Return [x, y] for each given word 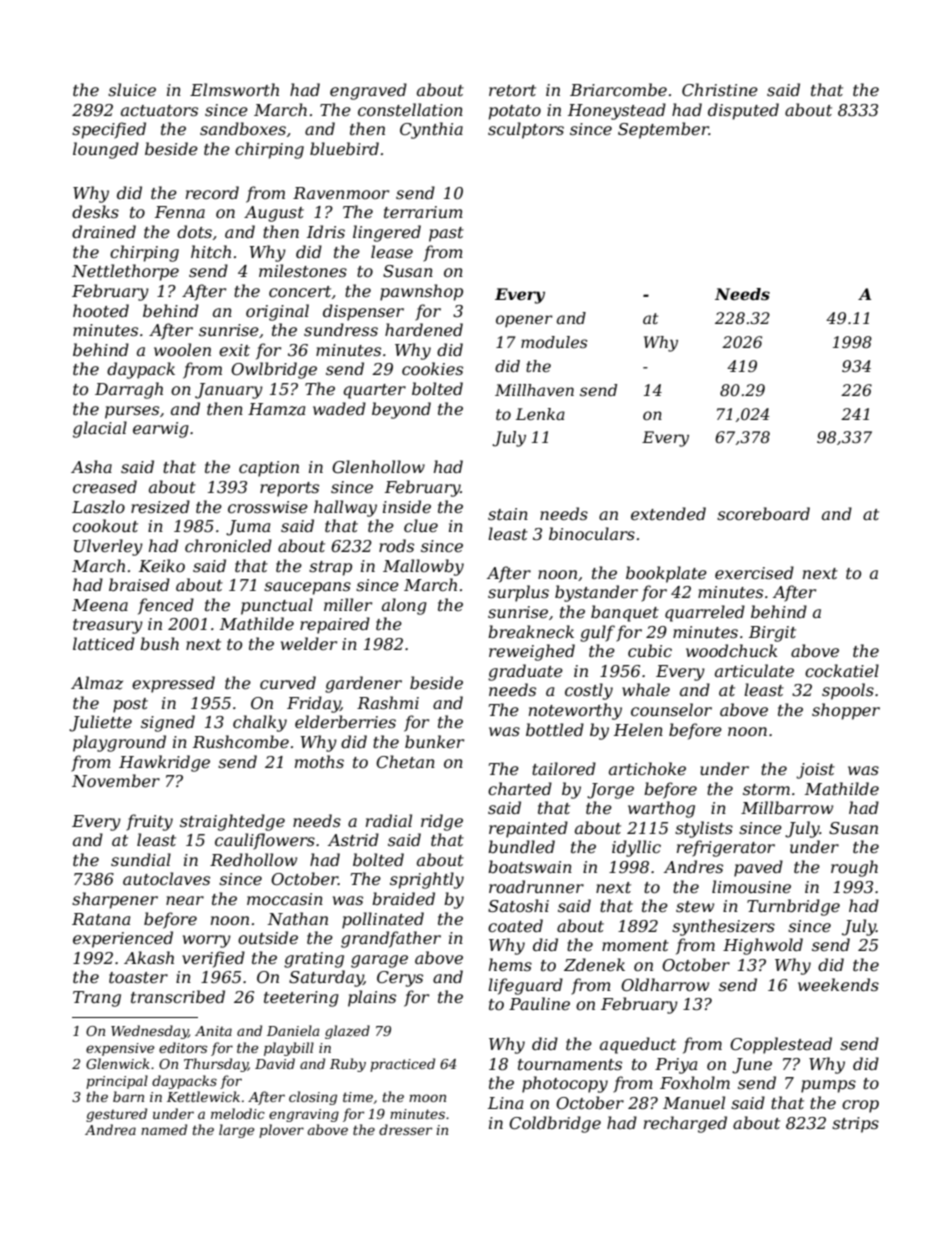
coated [515, 925]
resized [160, 507]
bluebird [344, 148]
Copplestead [781, 1045]
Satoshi [518, 905]
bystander [596, 593]
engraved [368, 91]
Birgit [772, 634]
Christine [720, 89]
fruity [149, 822]
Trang [97, 999]
